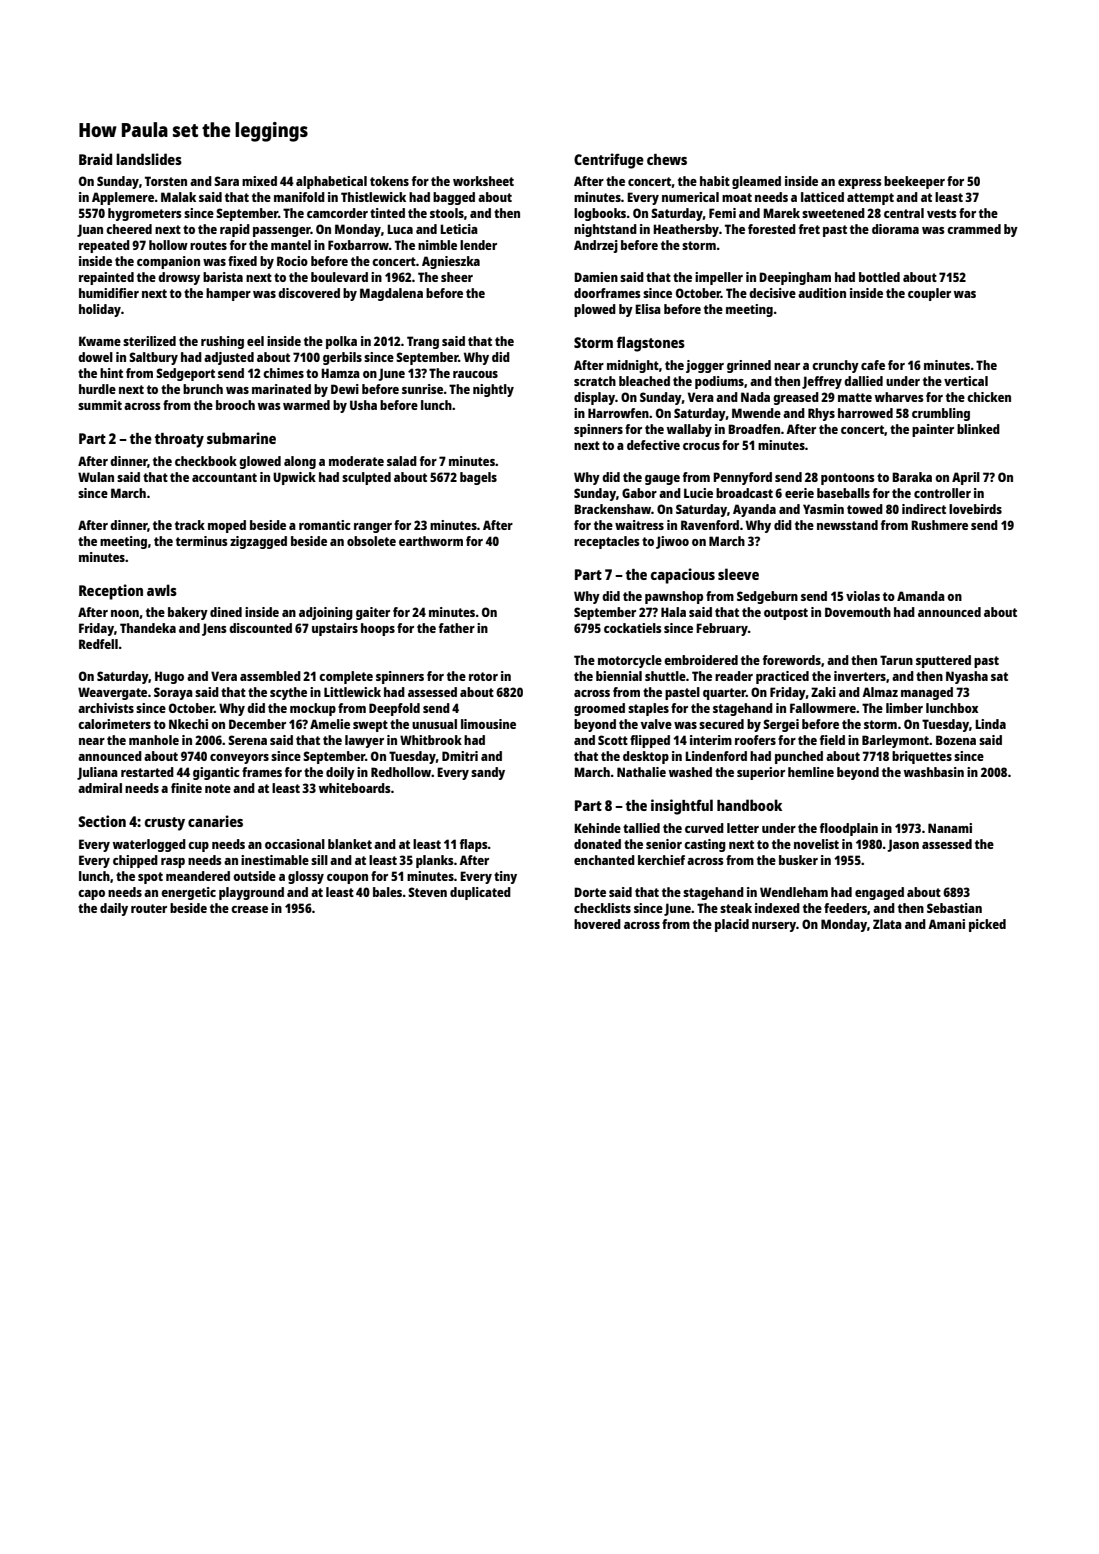 Image resolution: width=1099 pixels, height=1554 pixels. I want to click on Reception, so click(111, 592).
